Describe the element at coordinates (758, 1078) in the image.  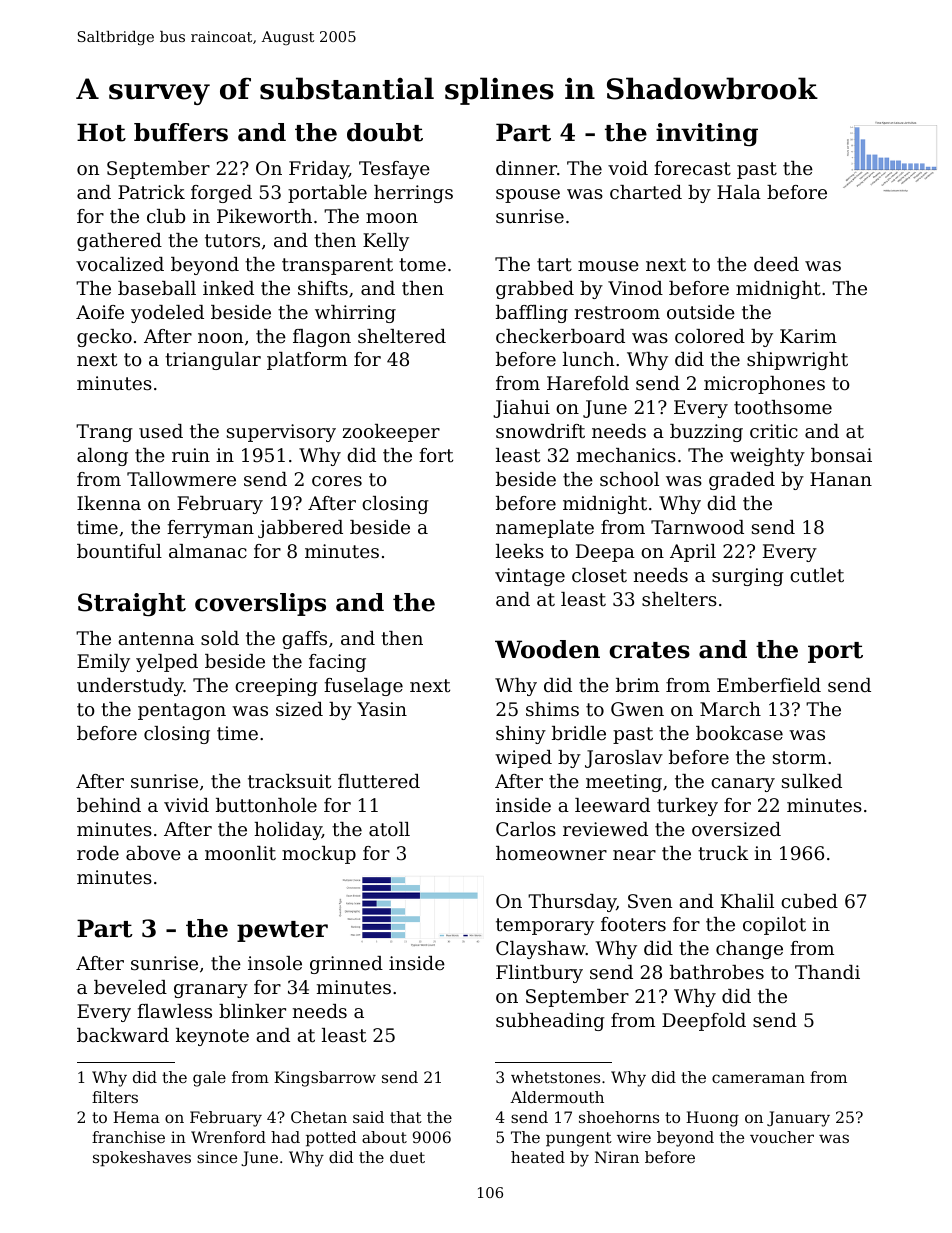
I see `cameraman` at that location.
